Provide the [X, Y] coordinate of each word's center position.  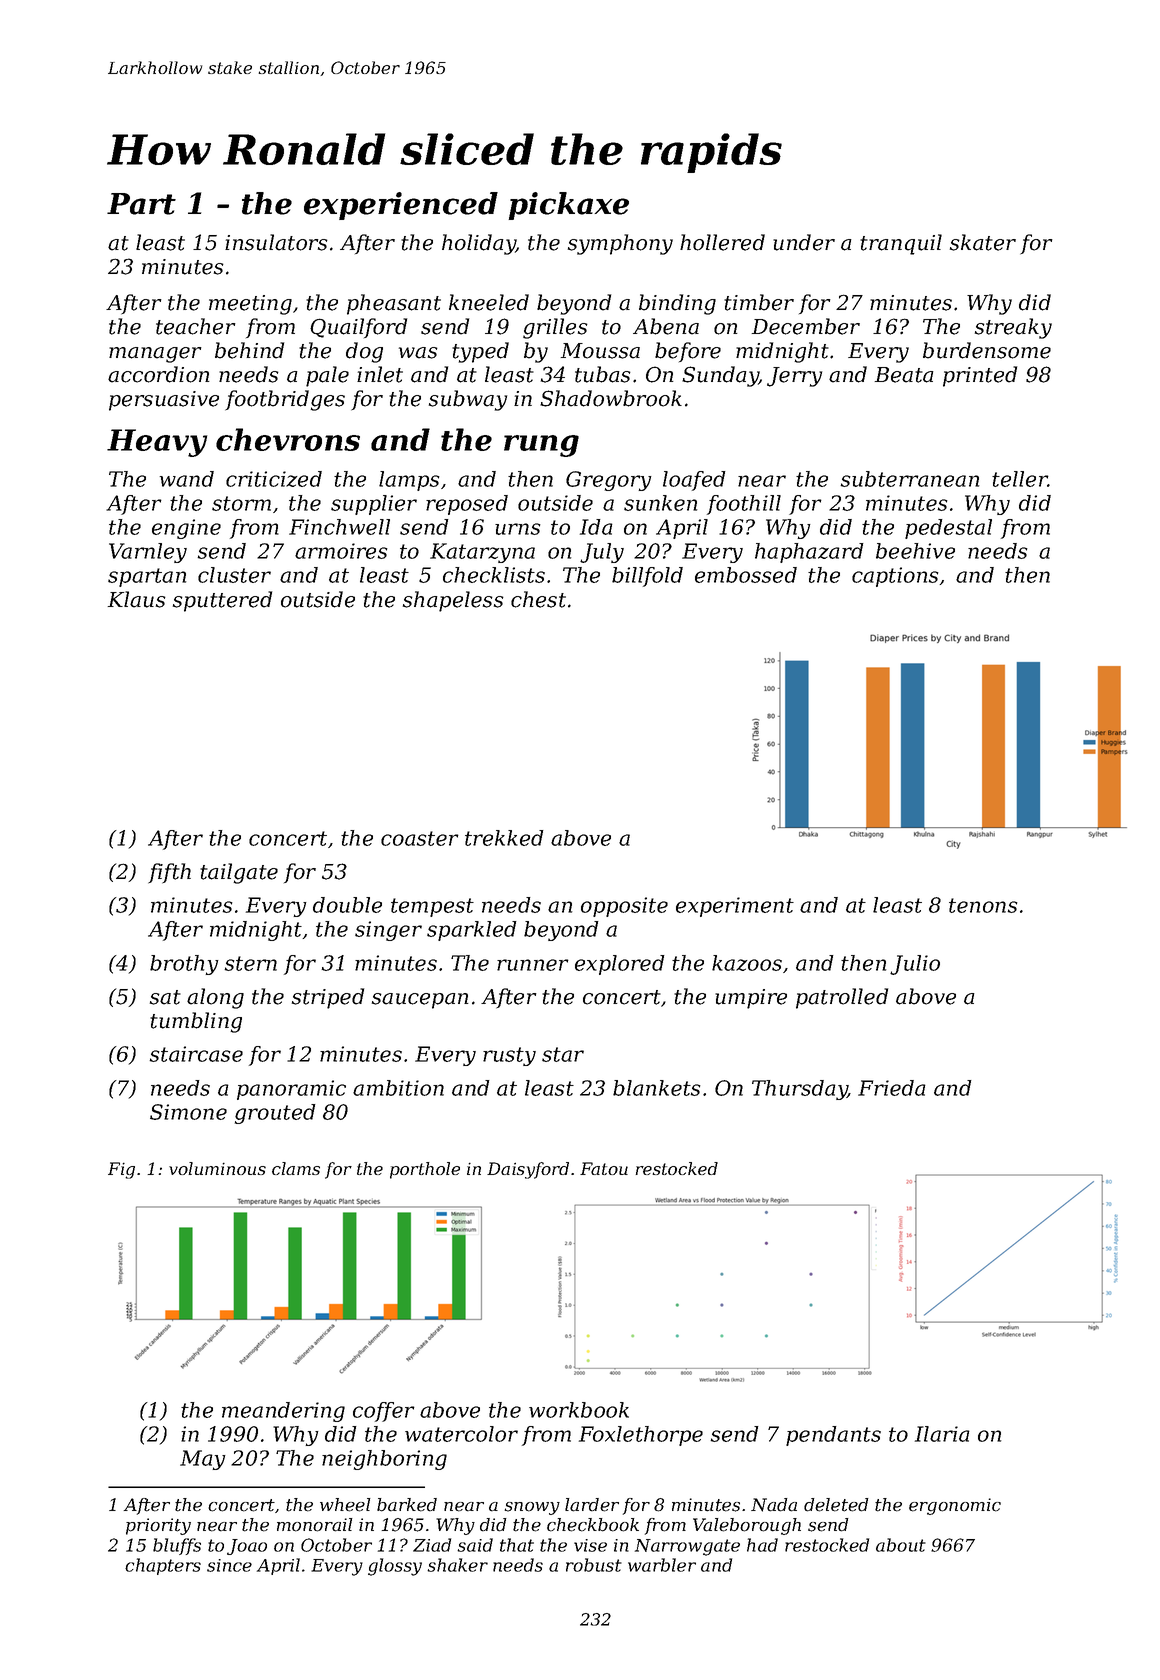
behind [249, 350]
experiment [735, 907]
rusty [509, 1056]
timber [759, 302]
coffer [384, 1412]
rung [541, 446]
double [347, 905]
